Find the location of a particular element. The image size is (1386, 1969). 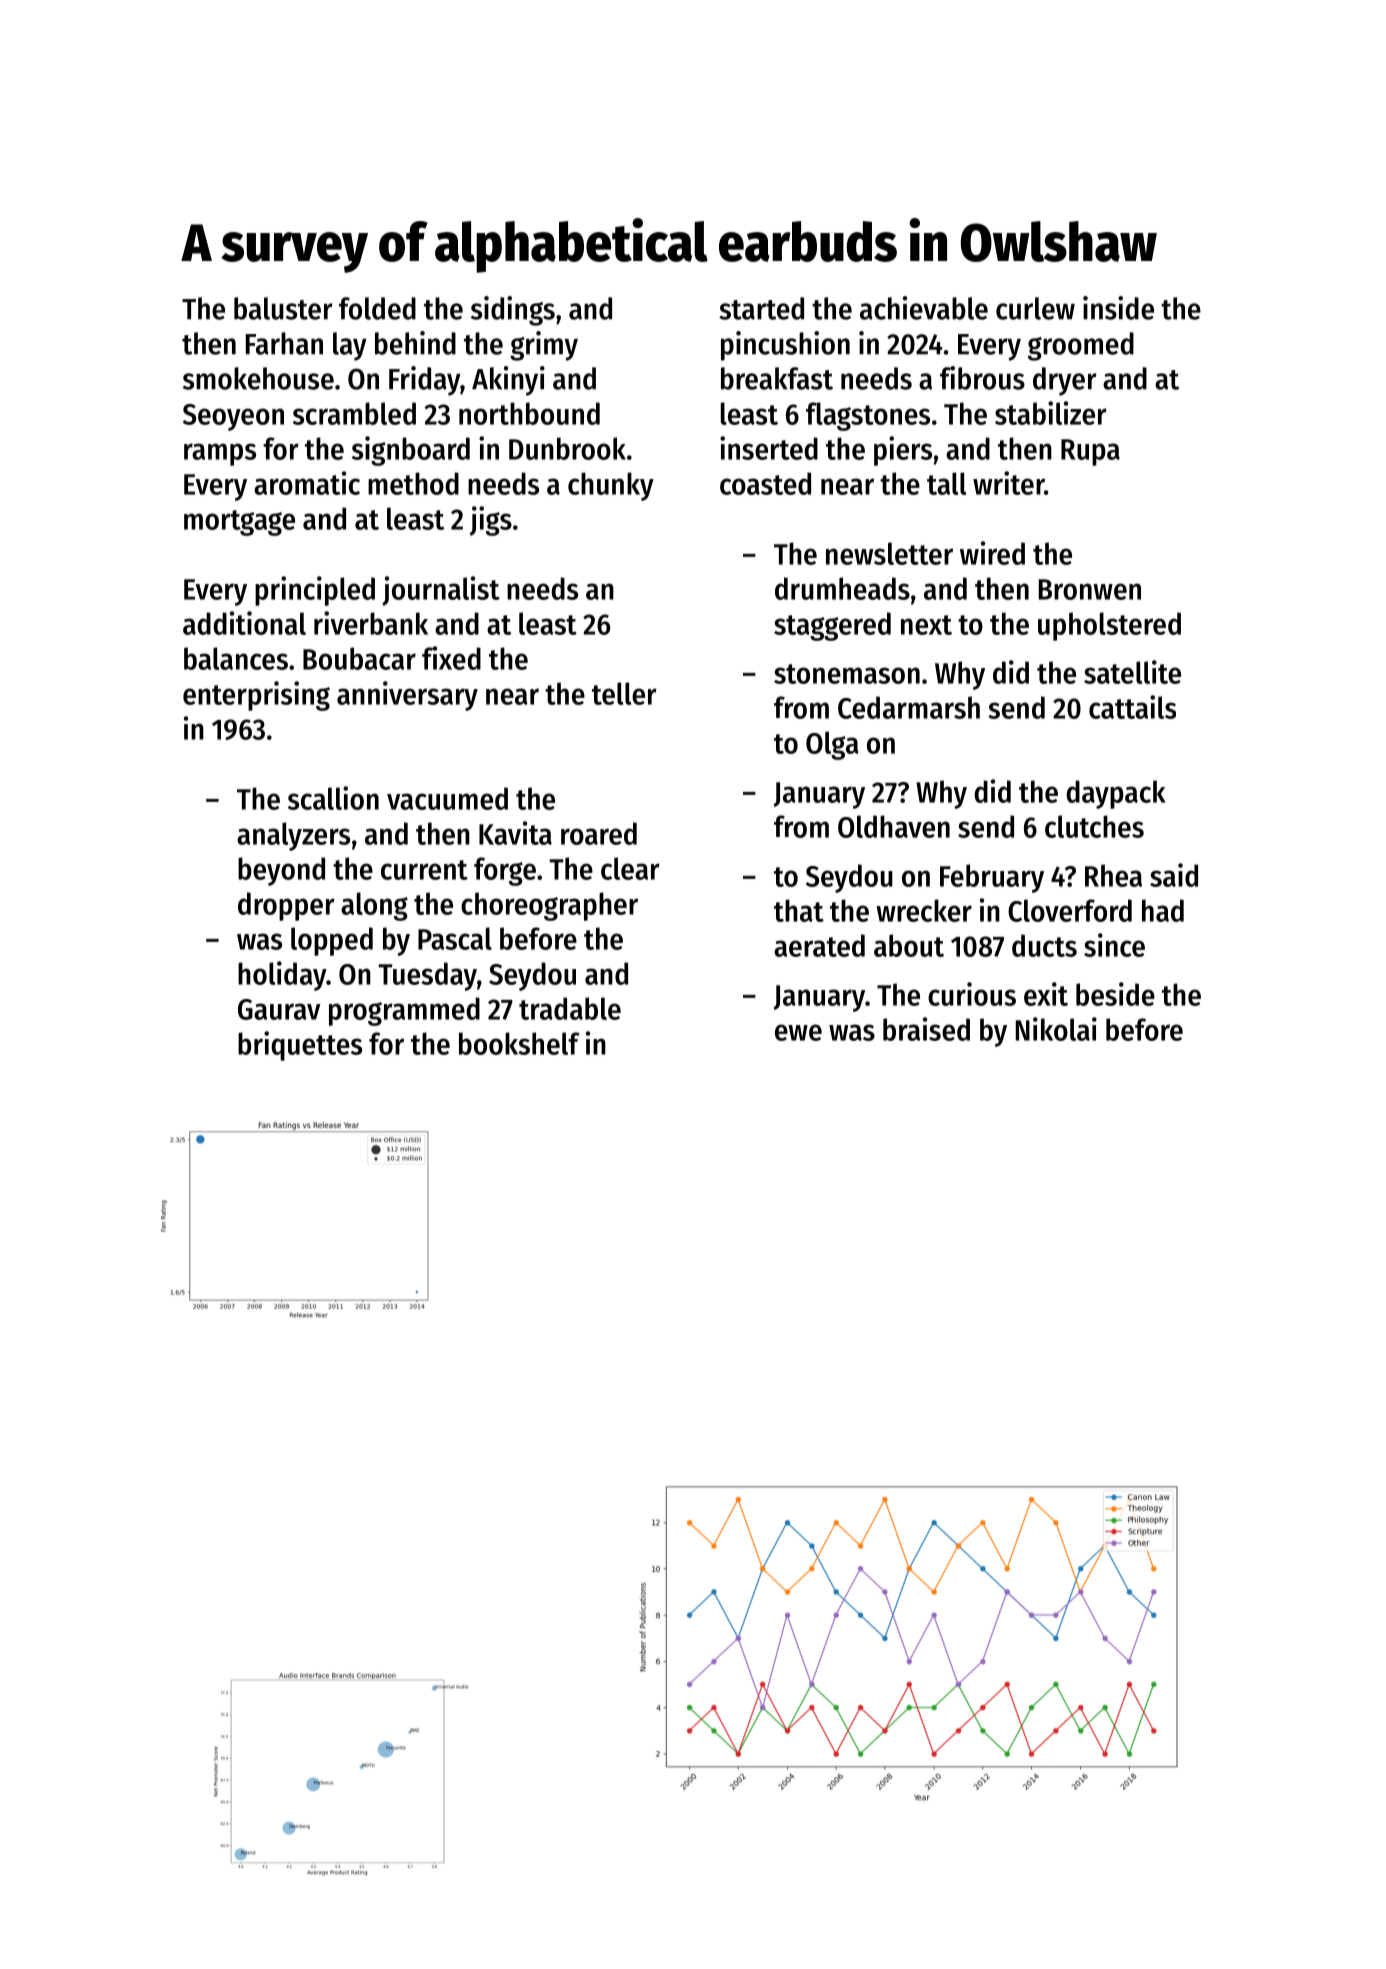

northbound is located at coordinates (529, 413).
